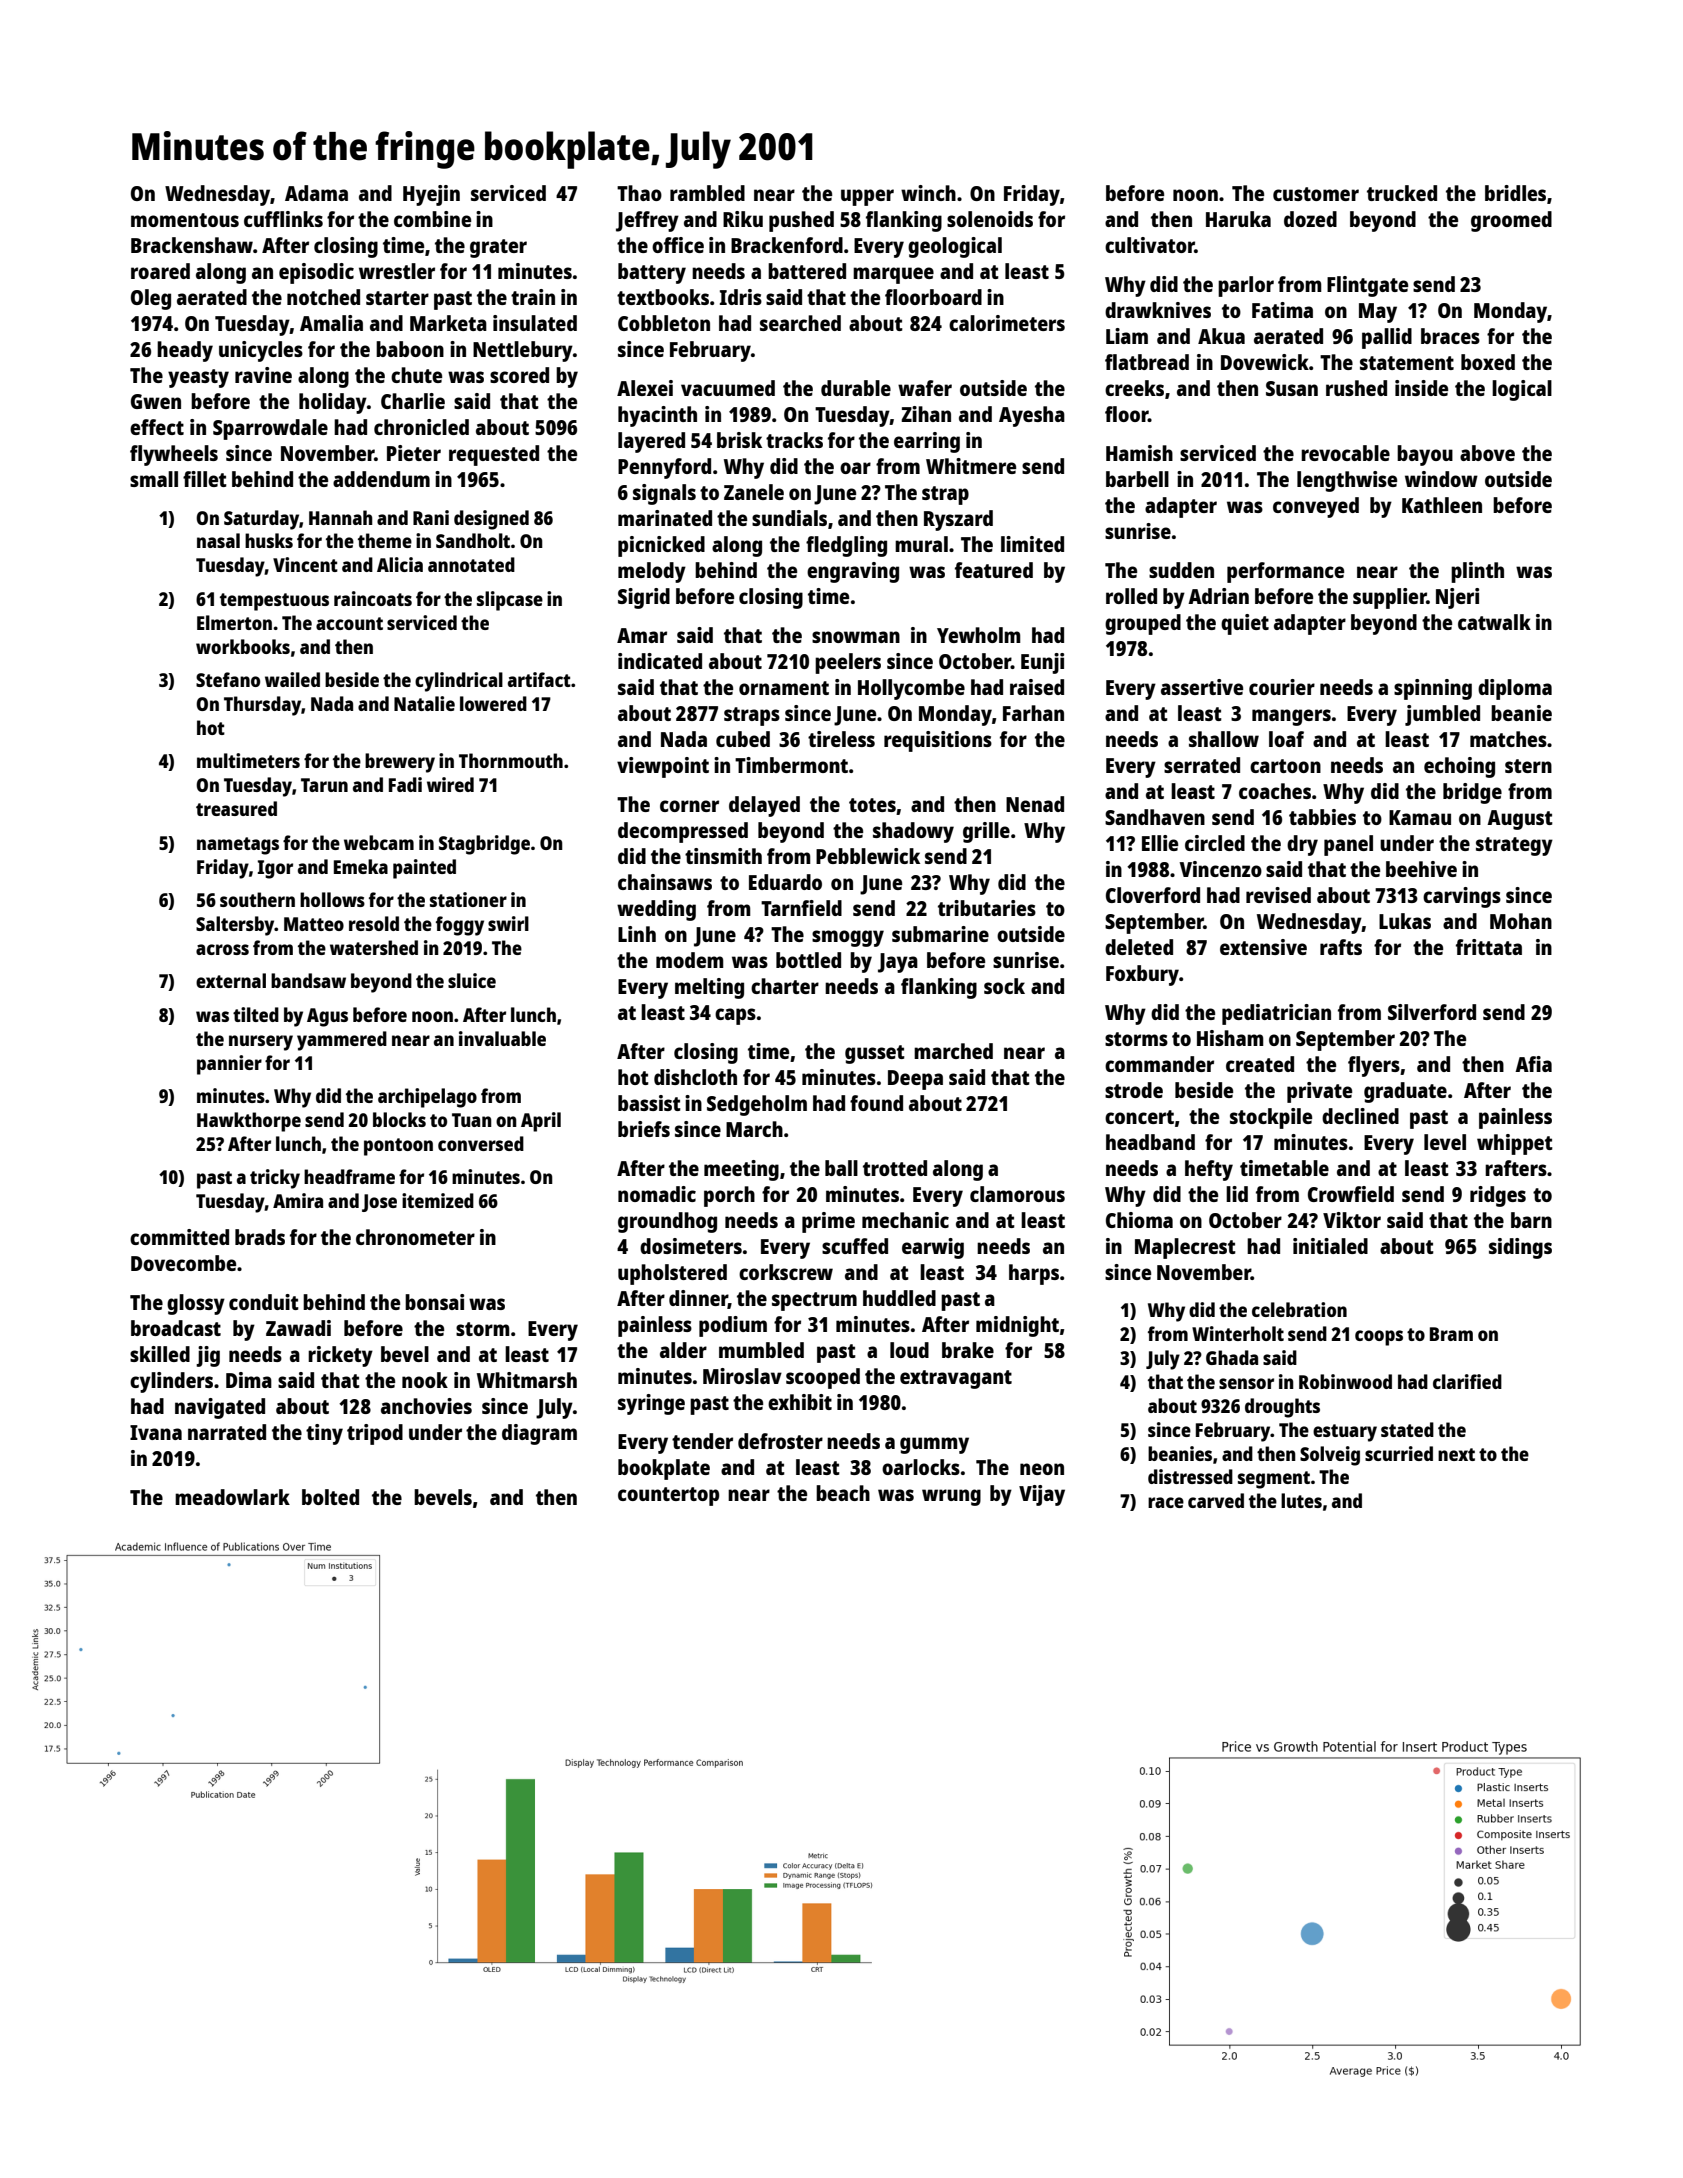 Image resolution: width=1683 pixels, height=2178 pixels. I want to click on customer, so click(1316, 194).
